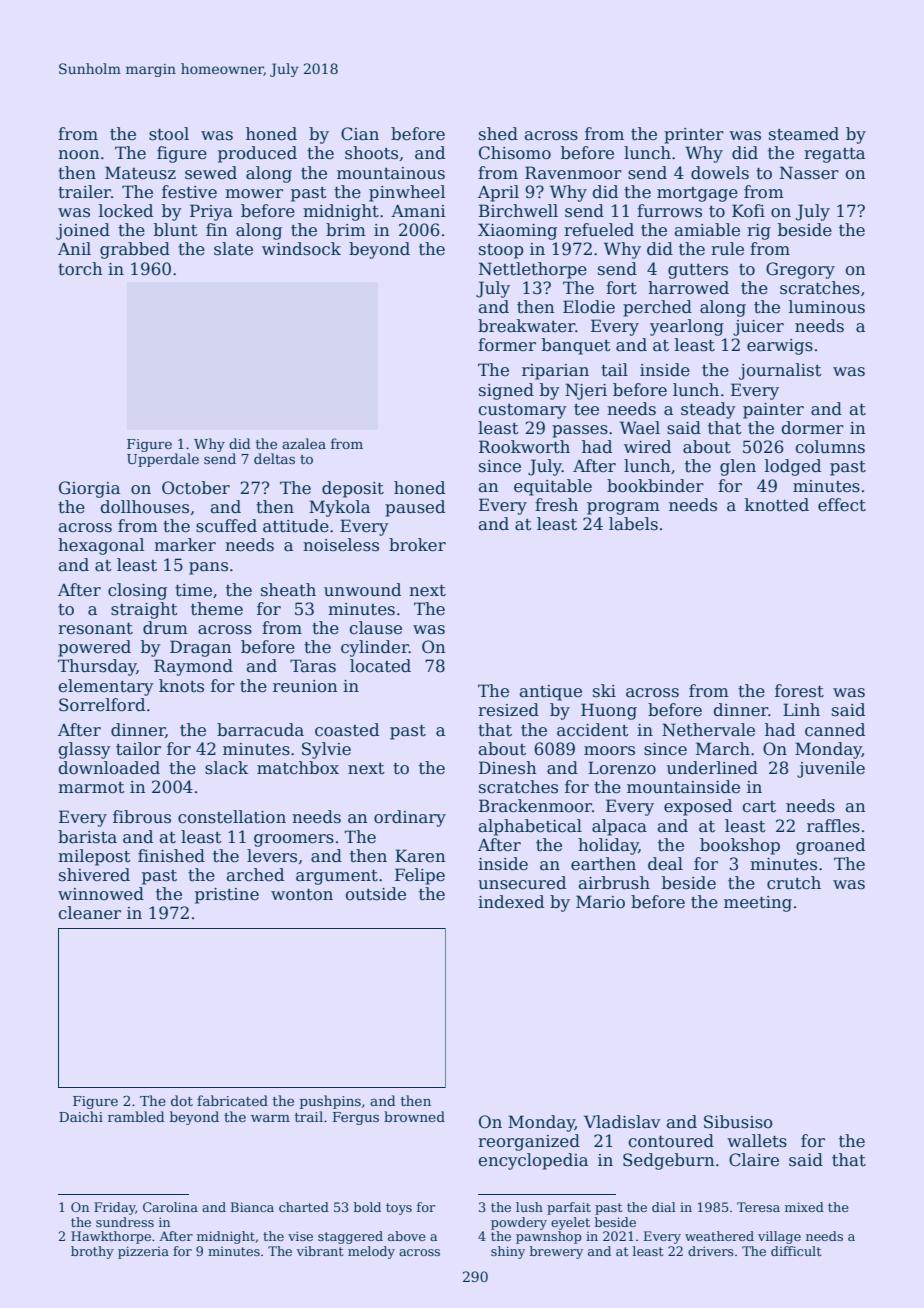  Describe the element at coordinates (830, 447) in the screenshot. I see `columns` at that location.
